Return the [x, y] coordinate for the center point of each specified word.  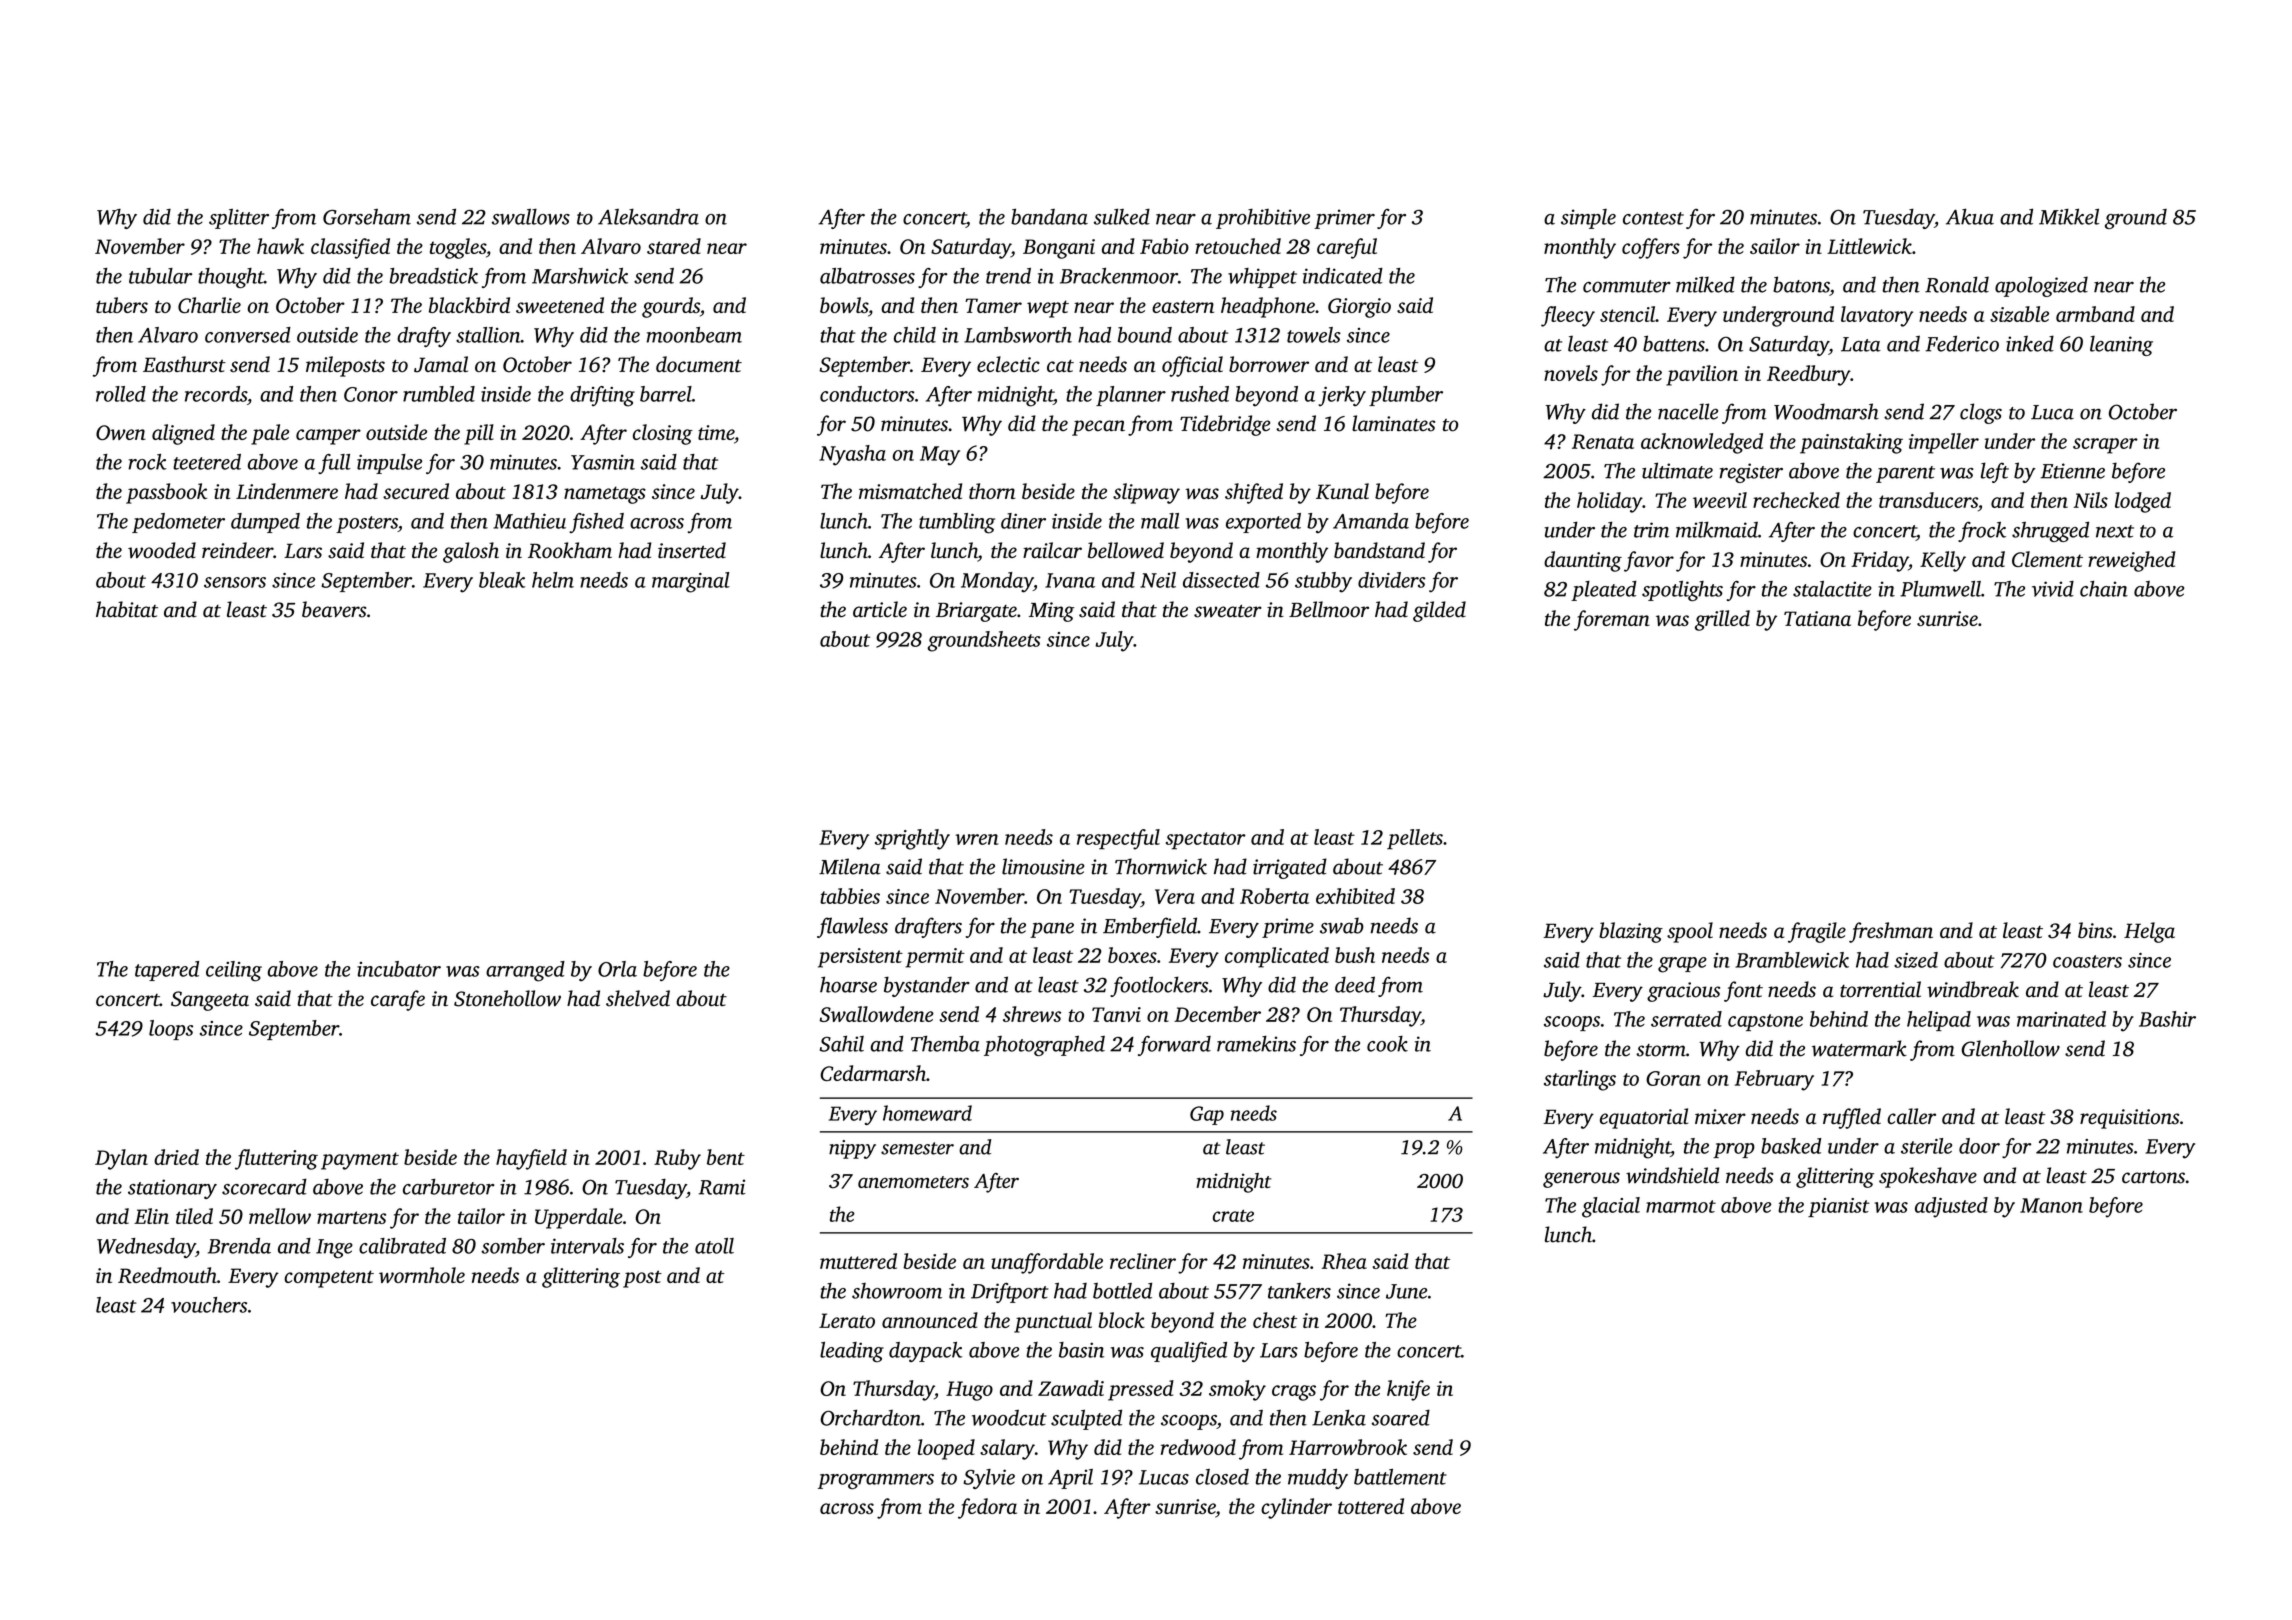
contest [1653, 218]
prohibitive [1263, 219]
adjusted [1951, 1207]
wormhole [422, 1275]
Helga [2149, 932]
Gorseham [367, 217]
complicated [1277, 957]
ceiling [234, 971]
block [1121, 1320]
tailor [481, 1216]
